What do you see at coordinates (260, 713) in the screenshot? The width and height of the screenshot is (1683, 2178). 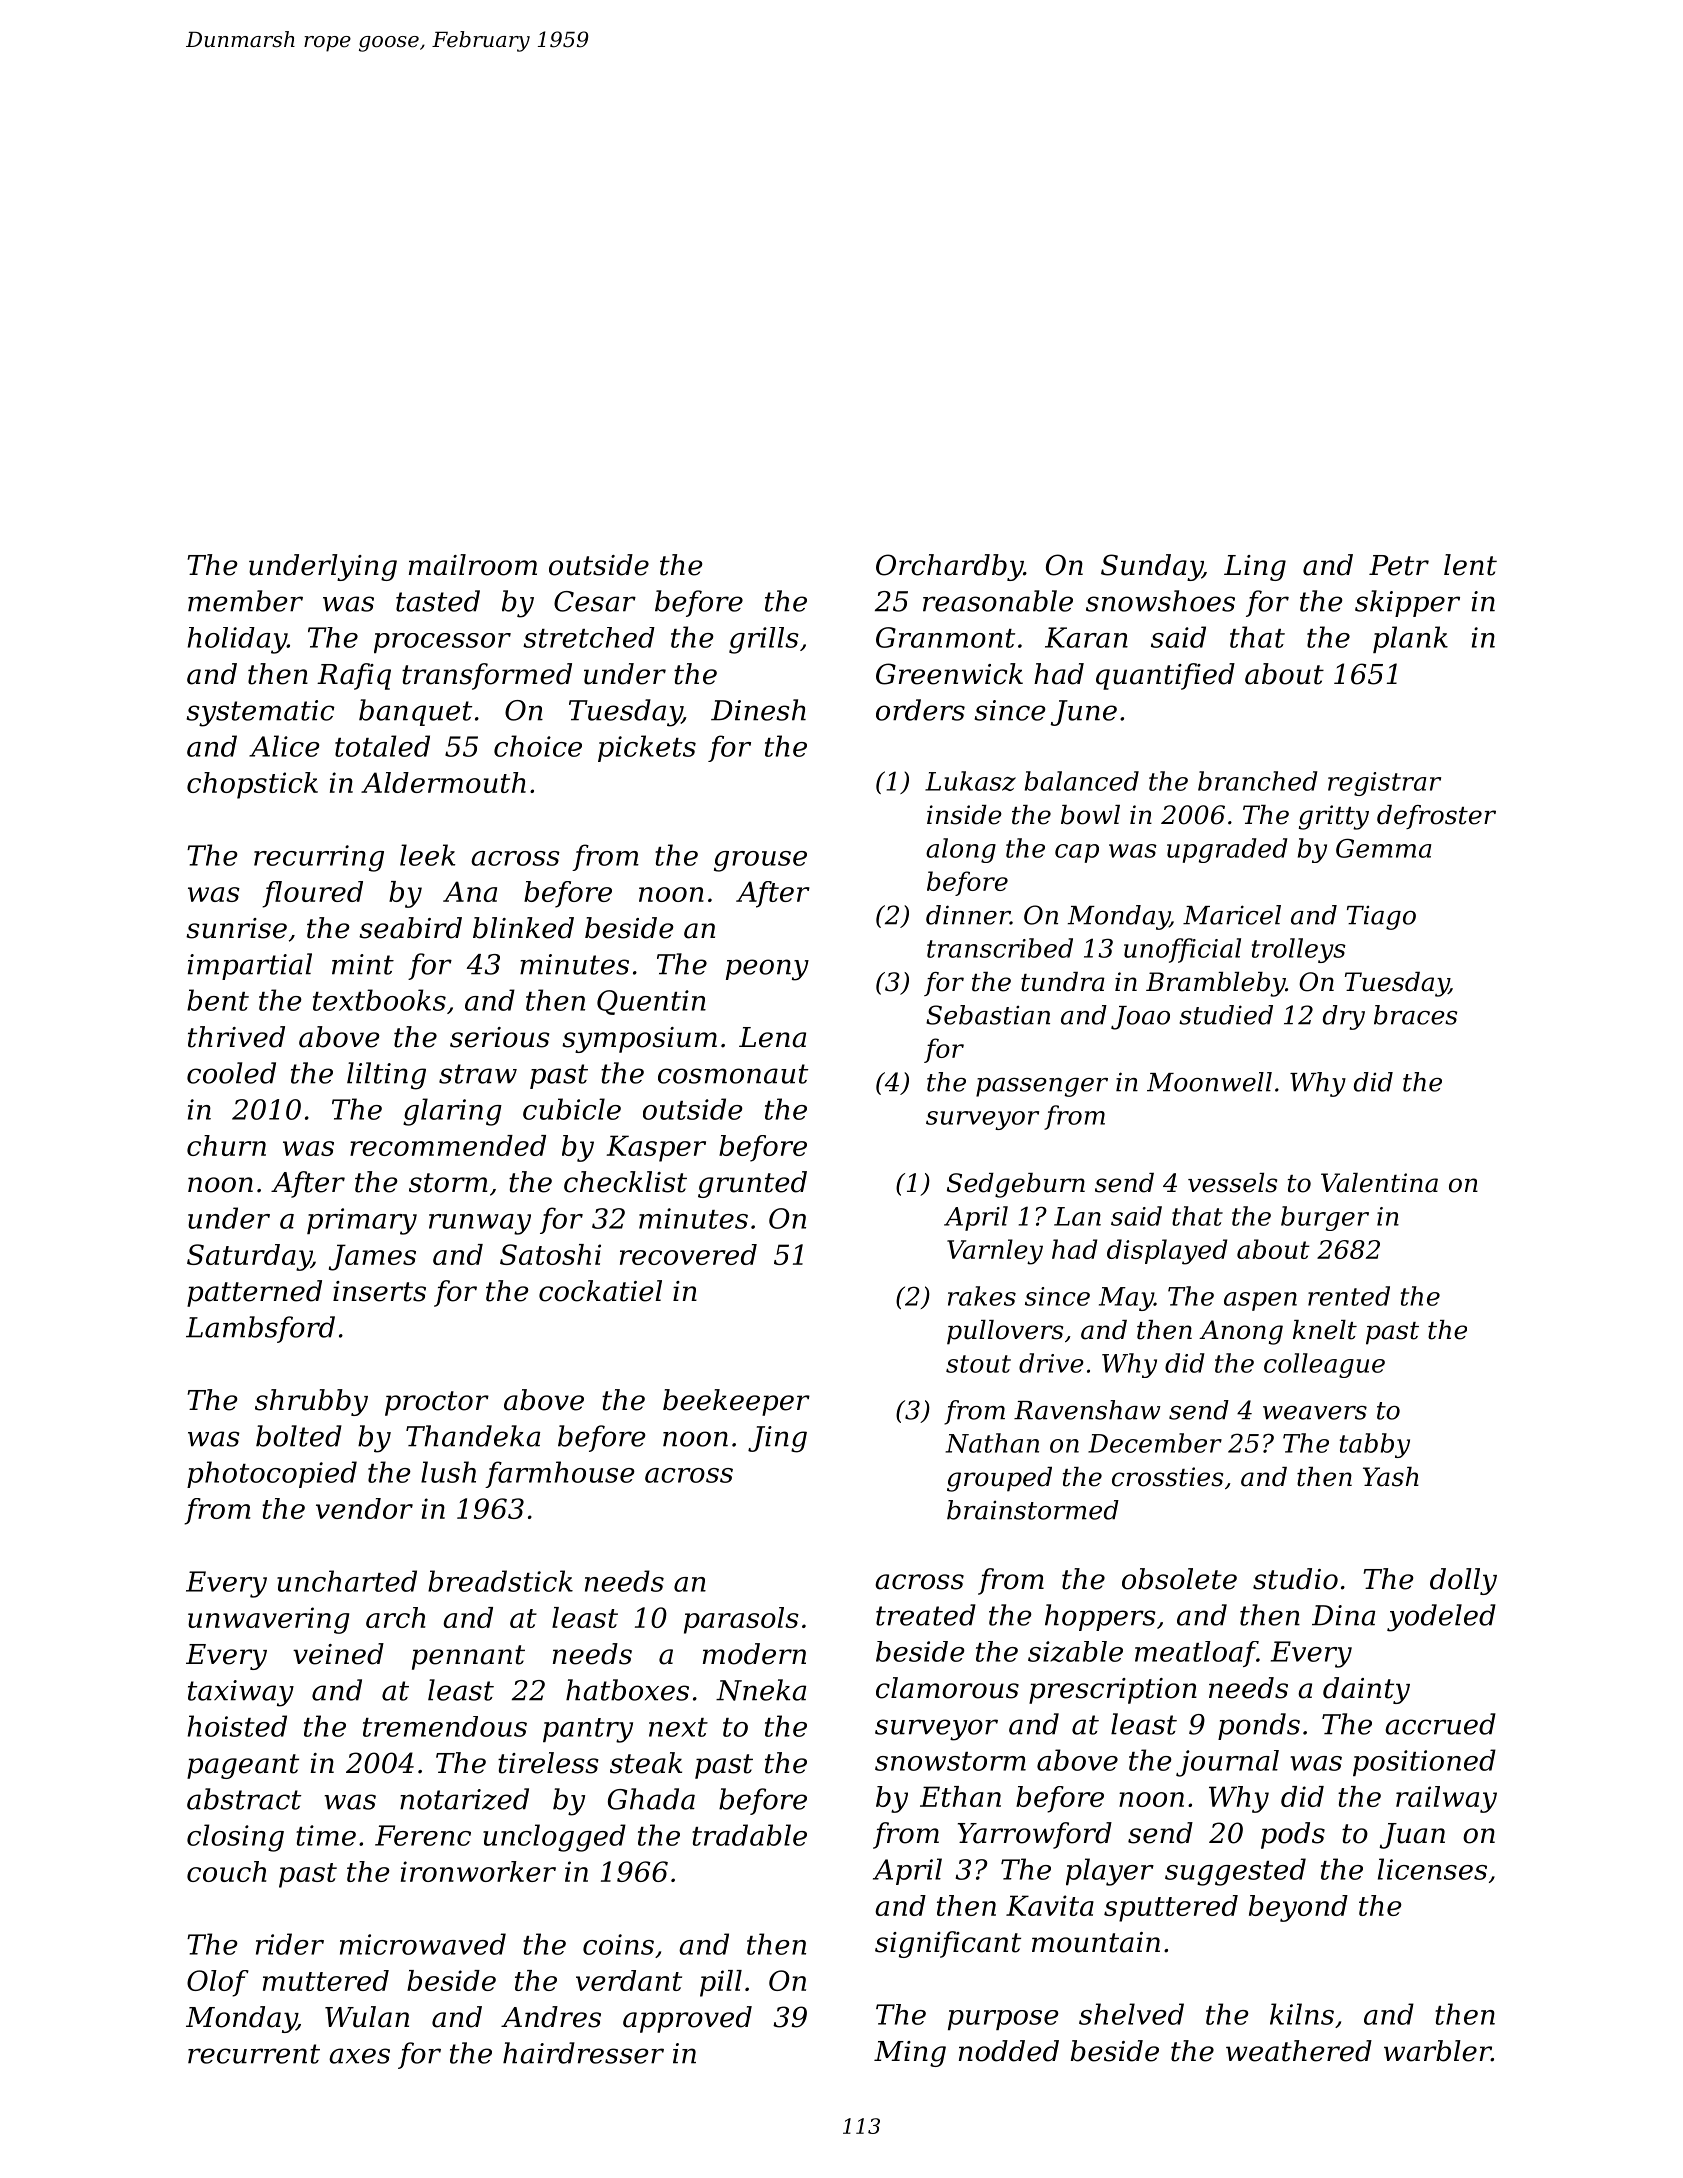 I see `systematic` at bounding box center [260, 713].
